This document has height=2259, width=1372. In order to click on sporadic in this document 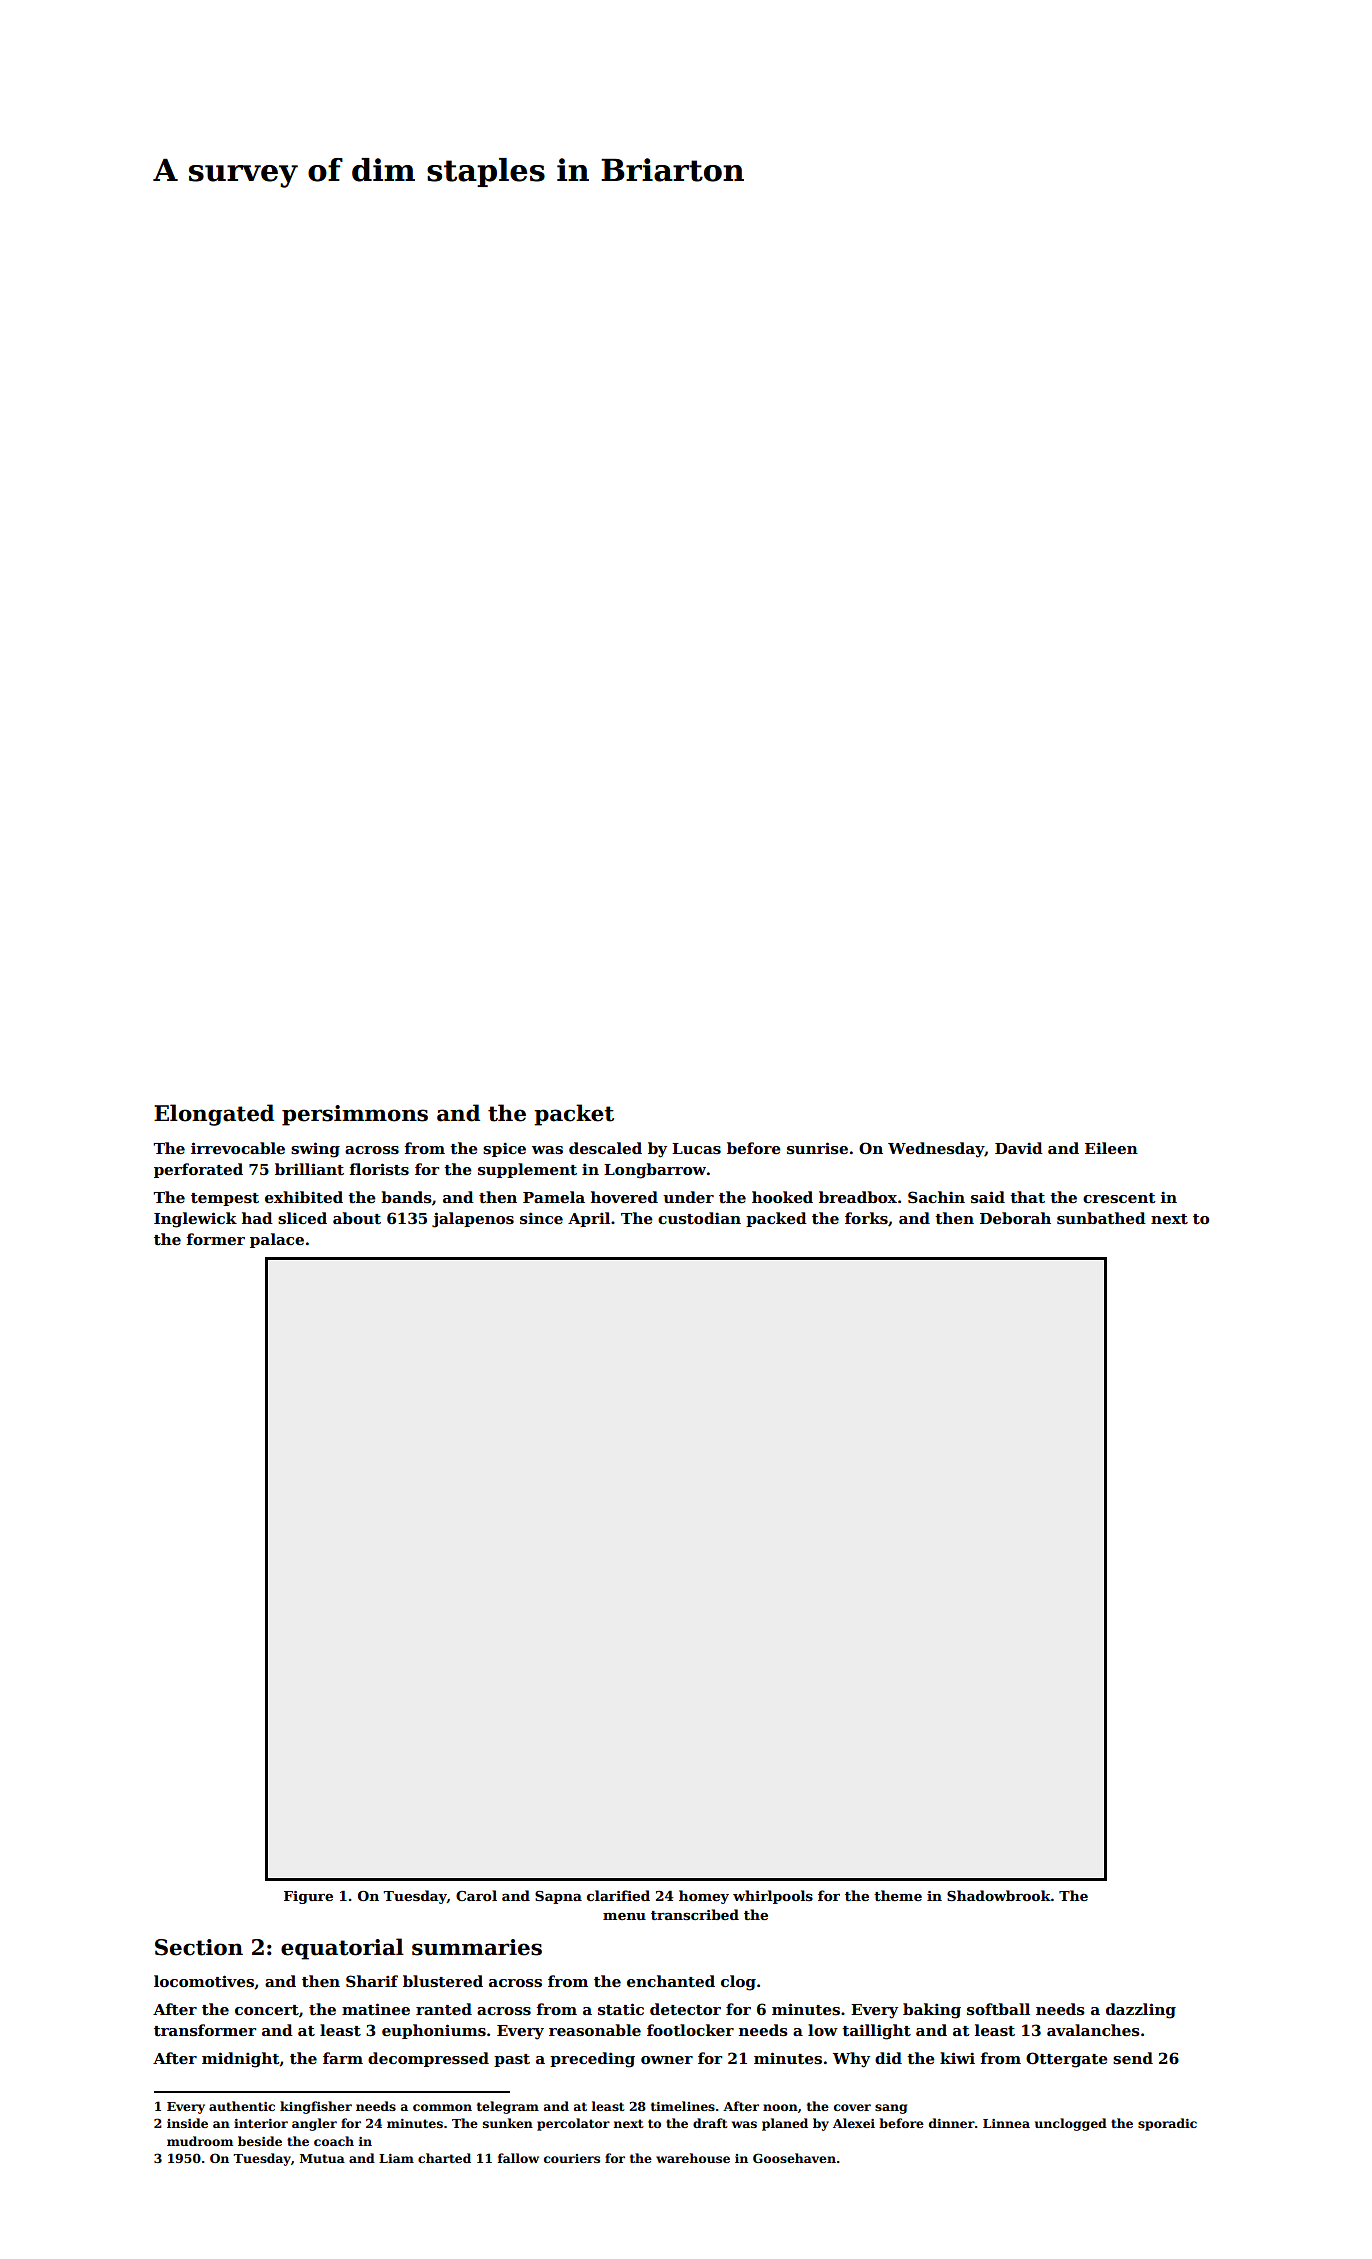, I will do `click(1167, 2124)`.
